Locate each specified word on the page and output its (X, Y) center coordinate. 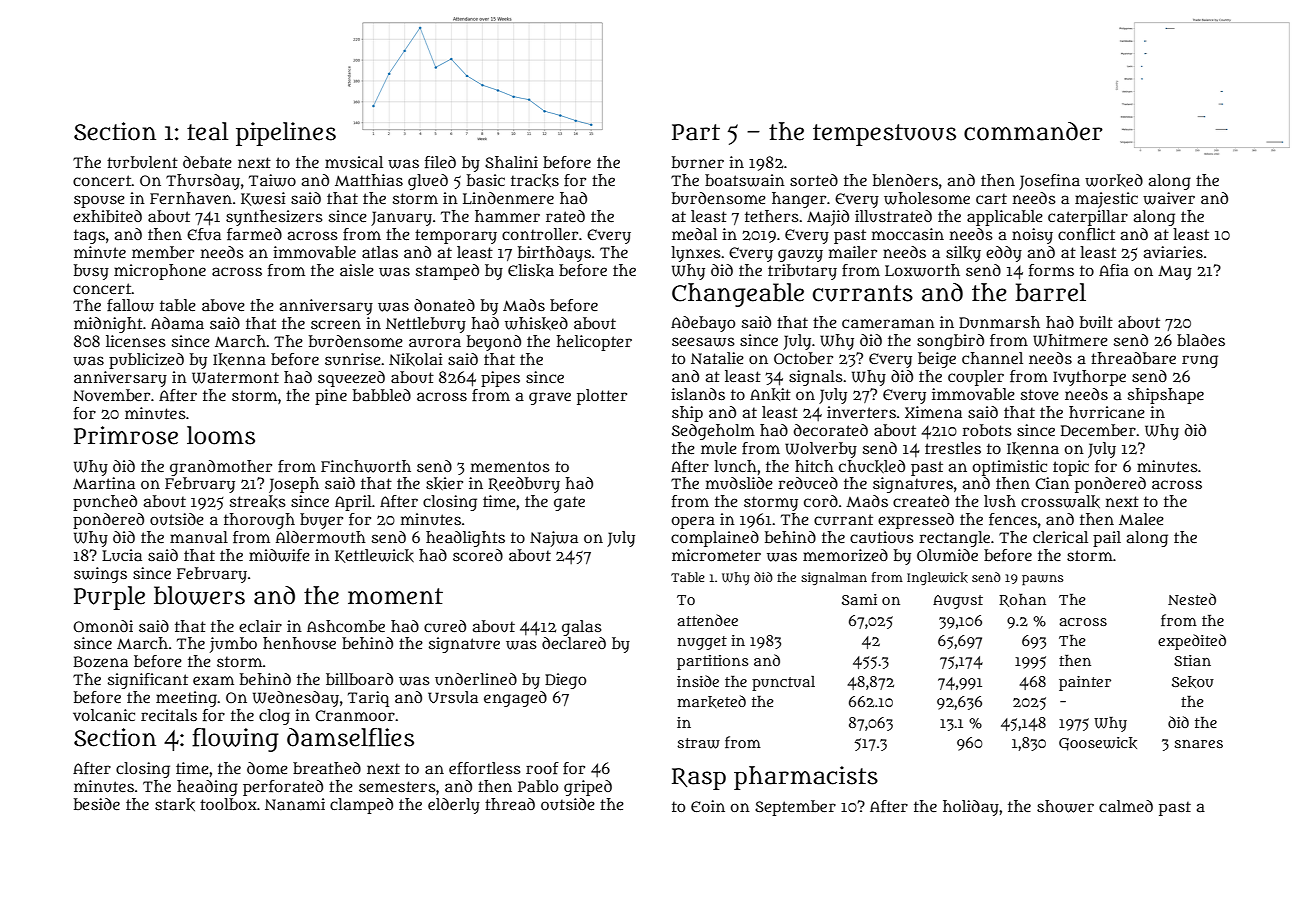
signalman (834, 578)
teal (207, 131)
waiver (1169, 198)
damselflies (350, 737)
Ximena (933, 412)
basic (486, 180)
